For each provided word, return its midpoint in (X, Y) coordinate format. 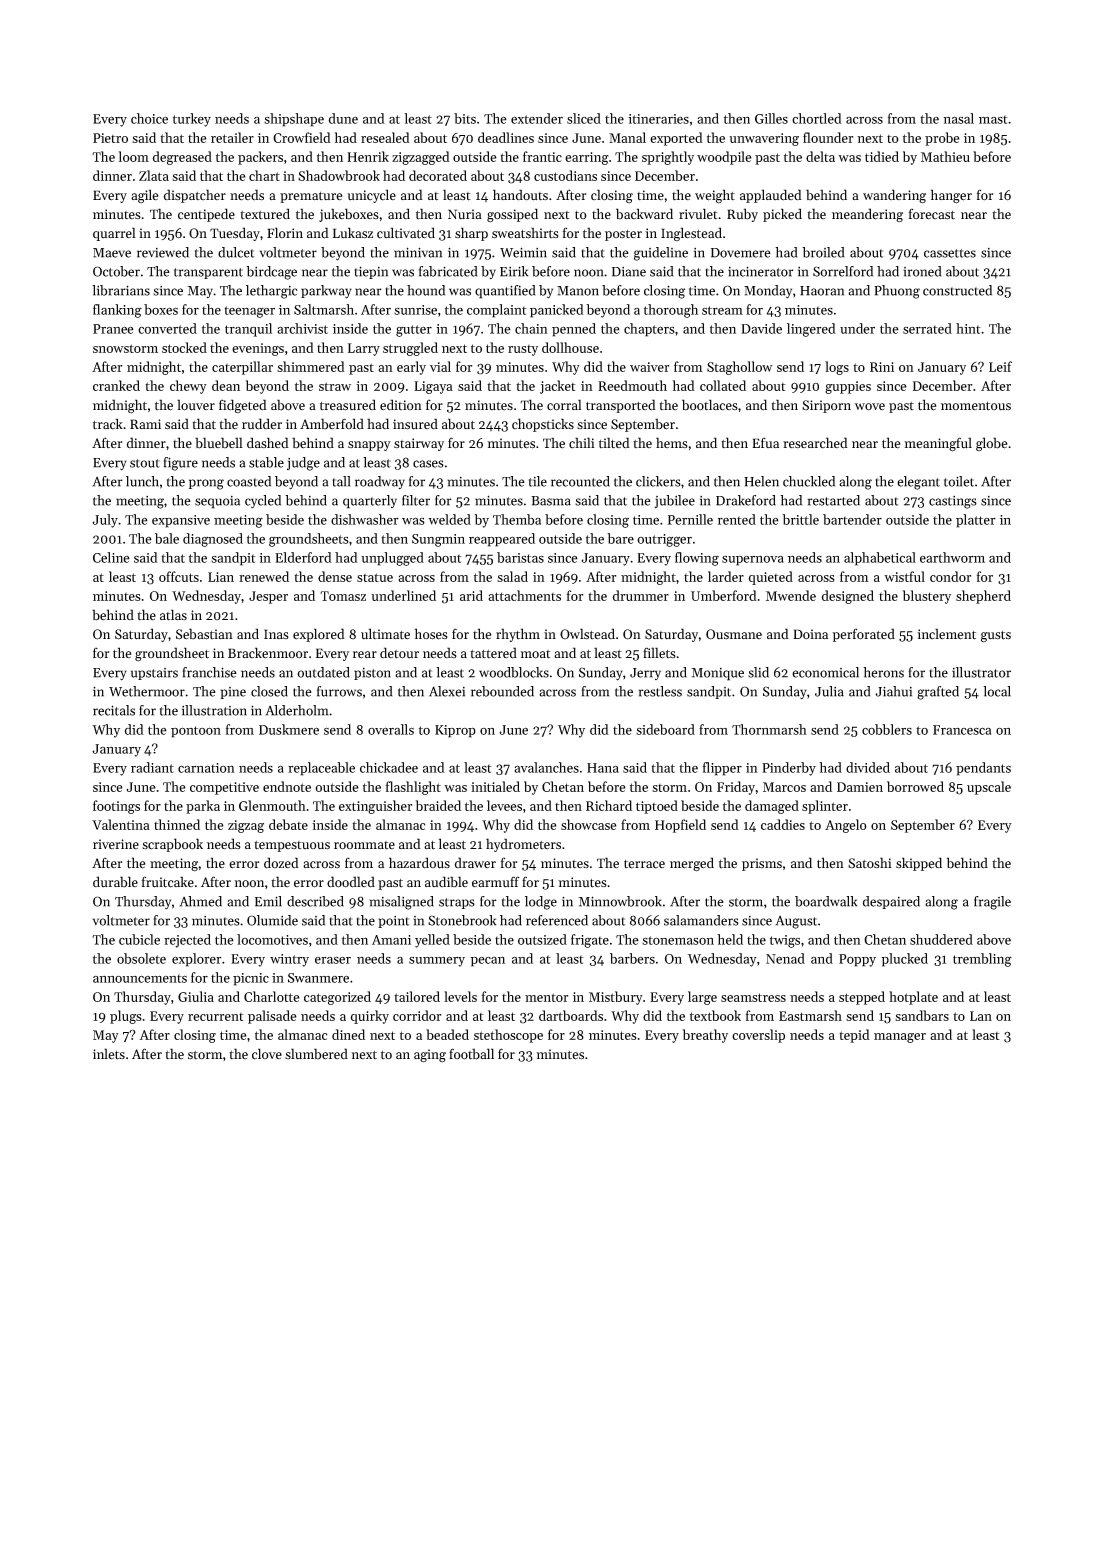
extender (537, 118)
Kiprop (455, 731)
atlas (173, 615)
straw (335, 386)
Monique (717, 674)
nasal (958, 118)
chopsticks (543, 425)
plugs (126, 1017)
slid (758, 672)
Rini (882, 367)
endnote (287, 786)
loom (134, 156)
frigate (590, 941)
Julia (829, 691)
